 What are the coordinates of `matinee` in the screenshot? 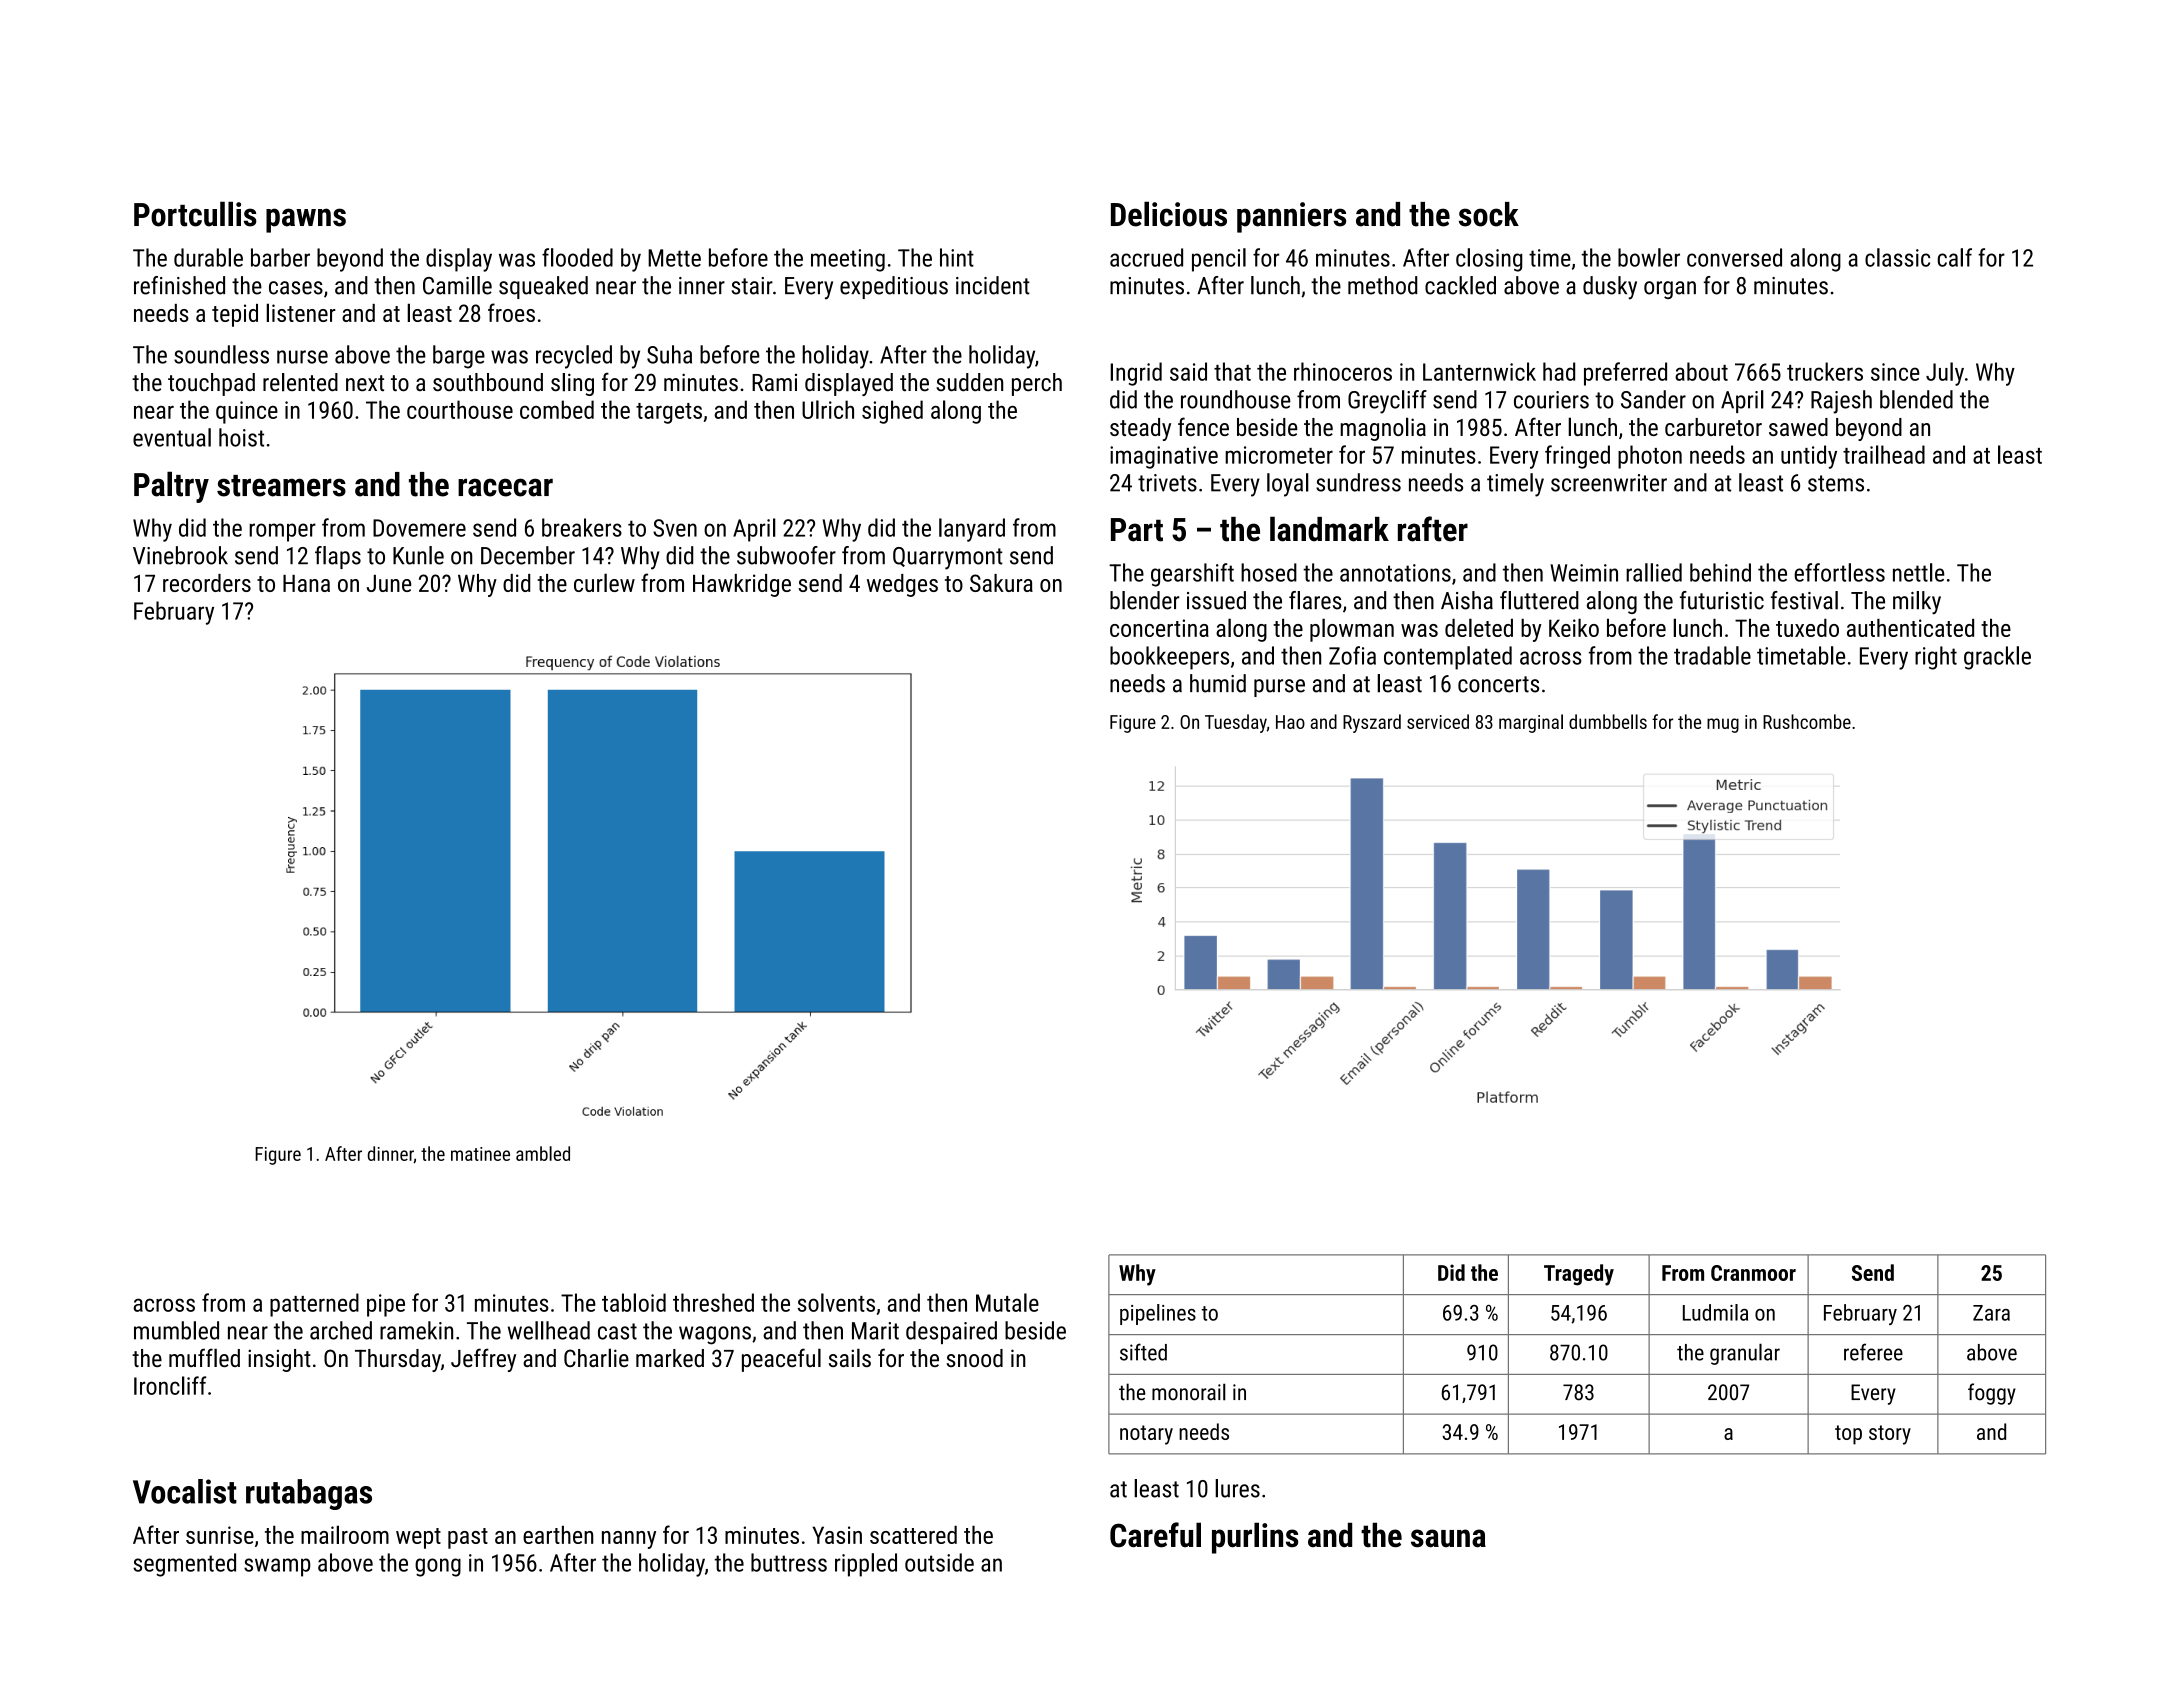 It's located at (480, 1154).
